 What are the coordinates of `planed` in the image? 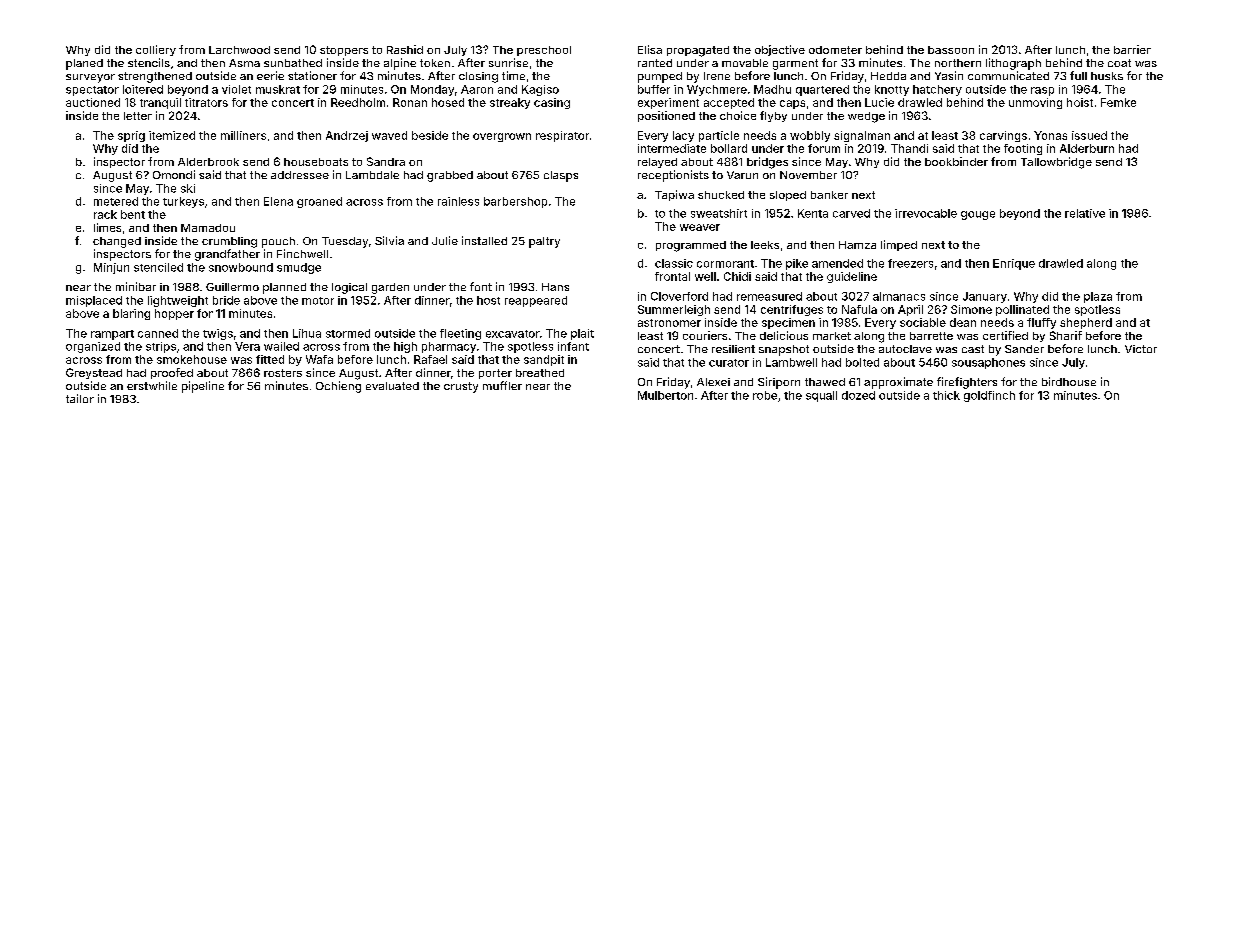 It's located at (84, 64).
